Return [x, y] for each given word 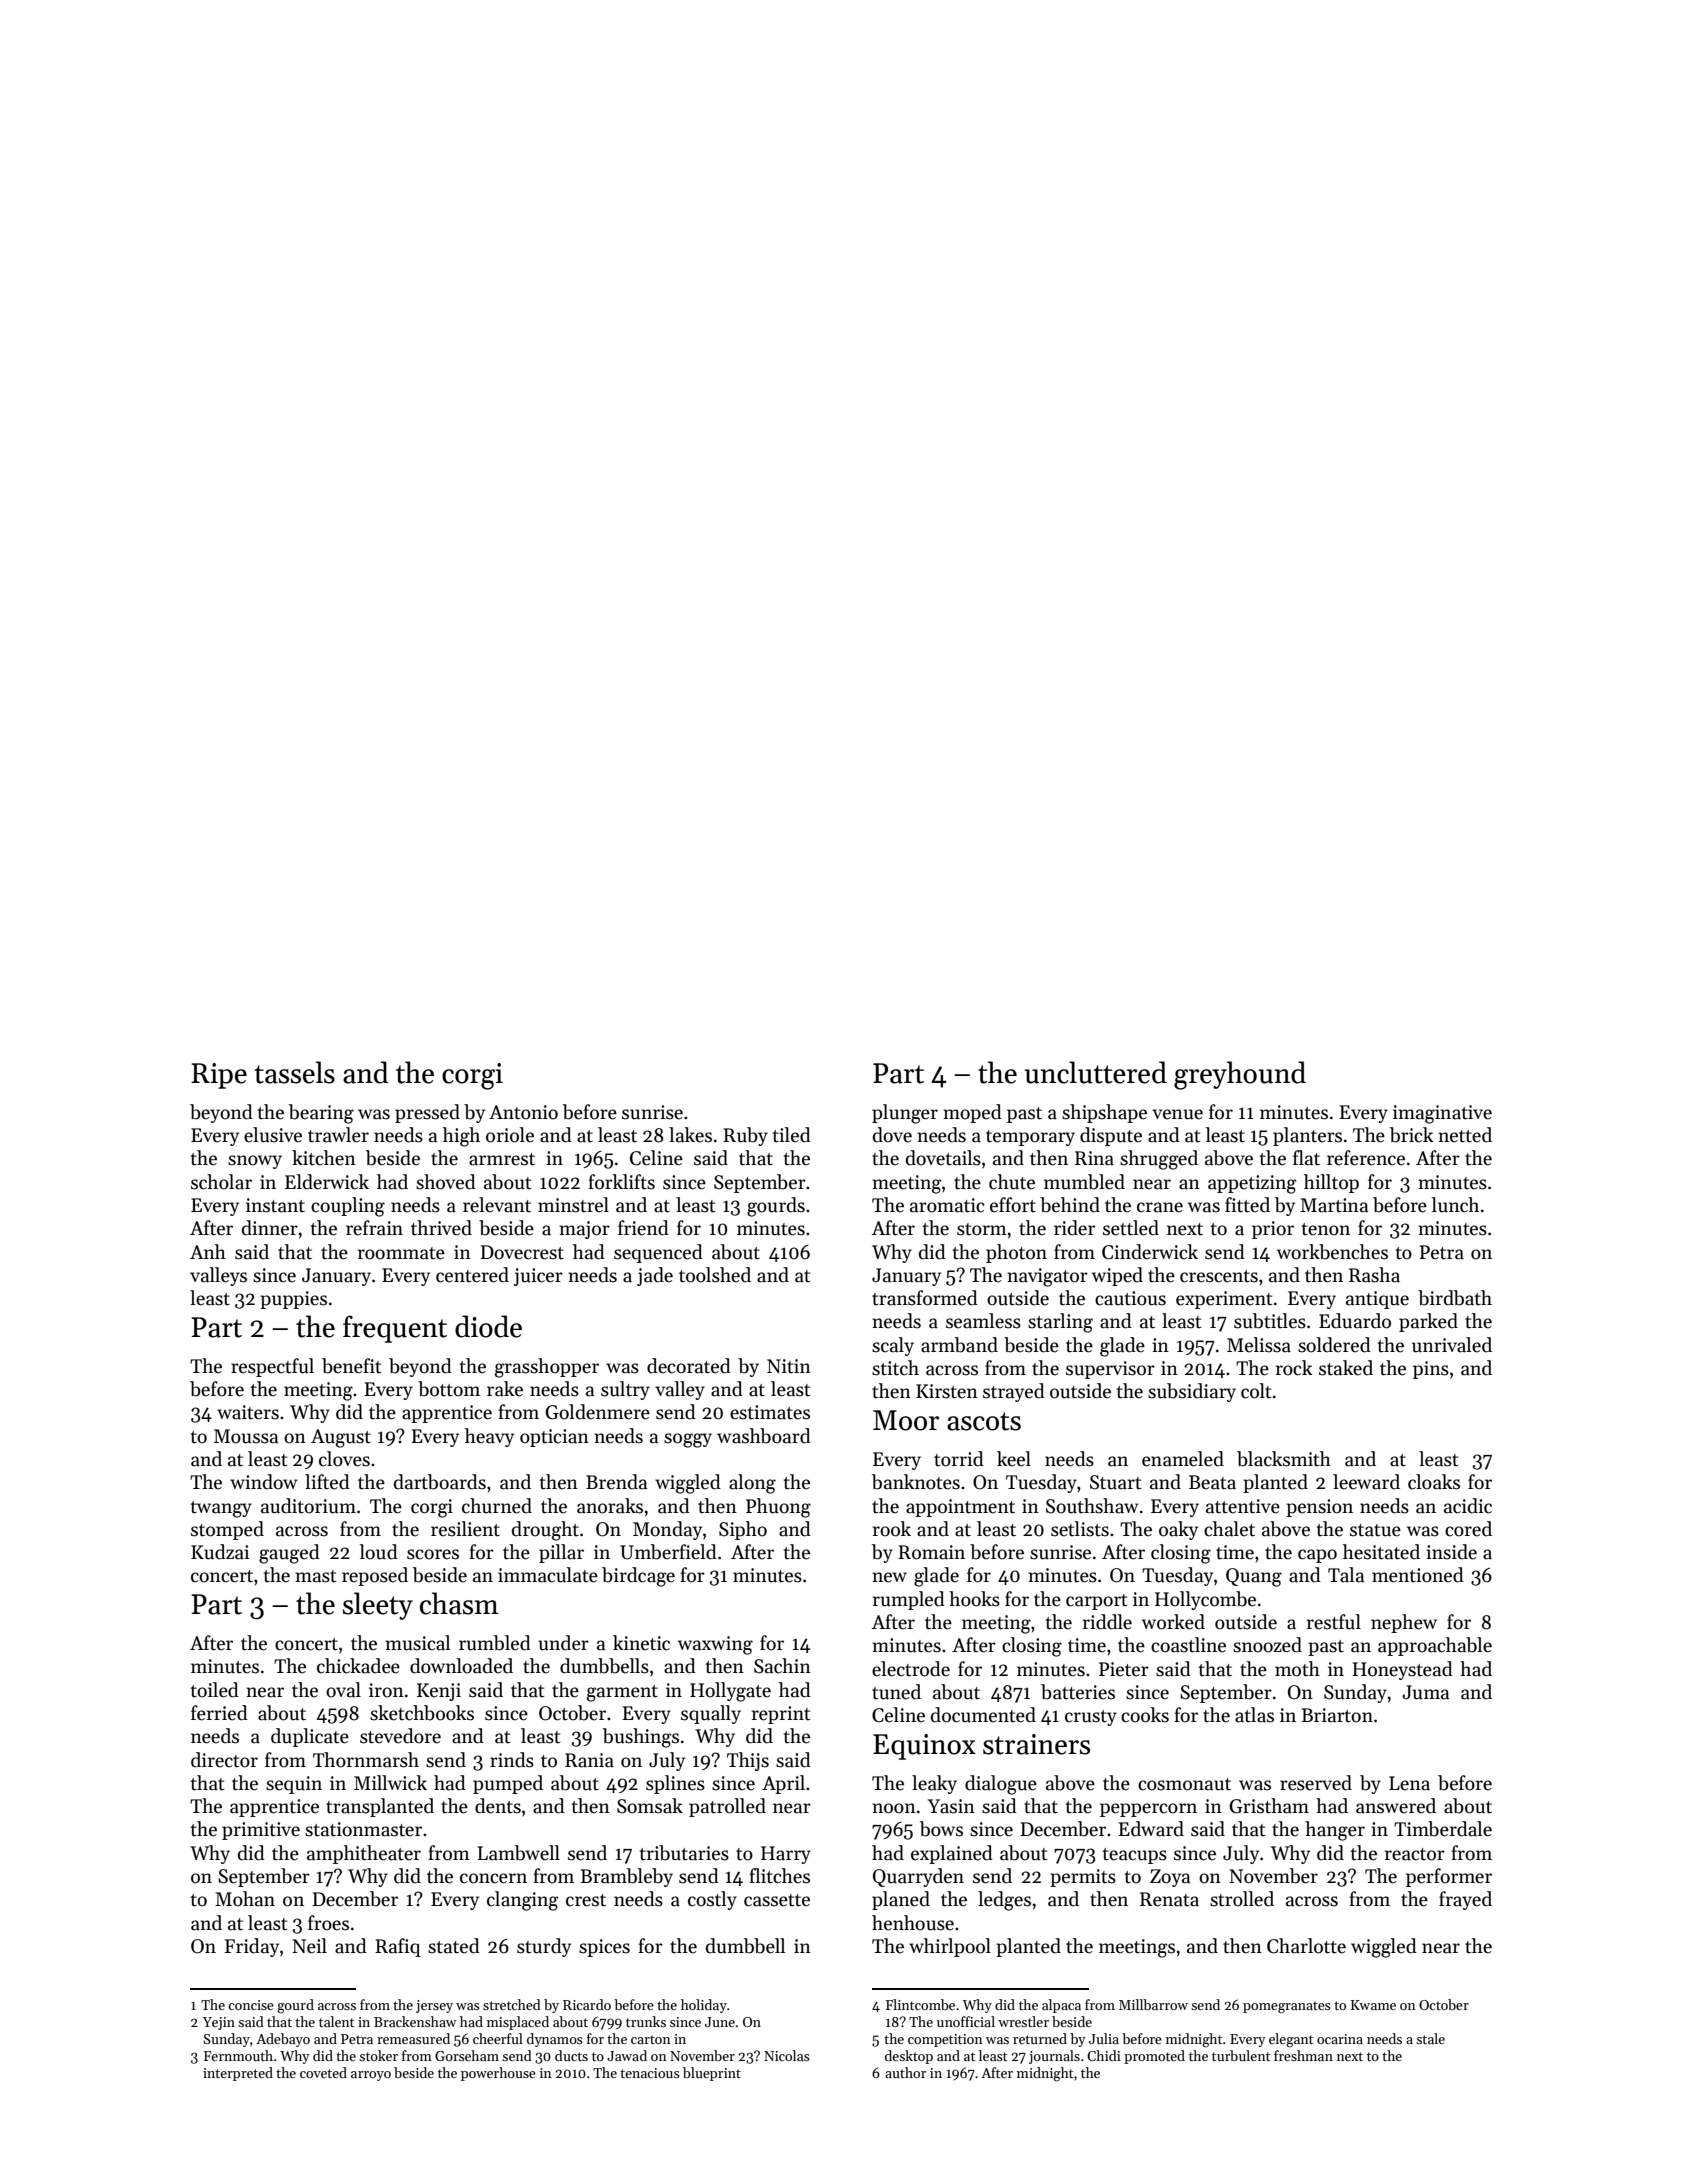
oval [343, 1690]
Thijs [748, 1761]
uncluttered [1096, 1072]
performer [1449, 1877]
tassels [295, 1072]
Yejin [219, 2023]
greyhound [1240, 1075]
